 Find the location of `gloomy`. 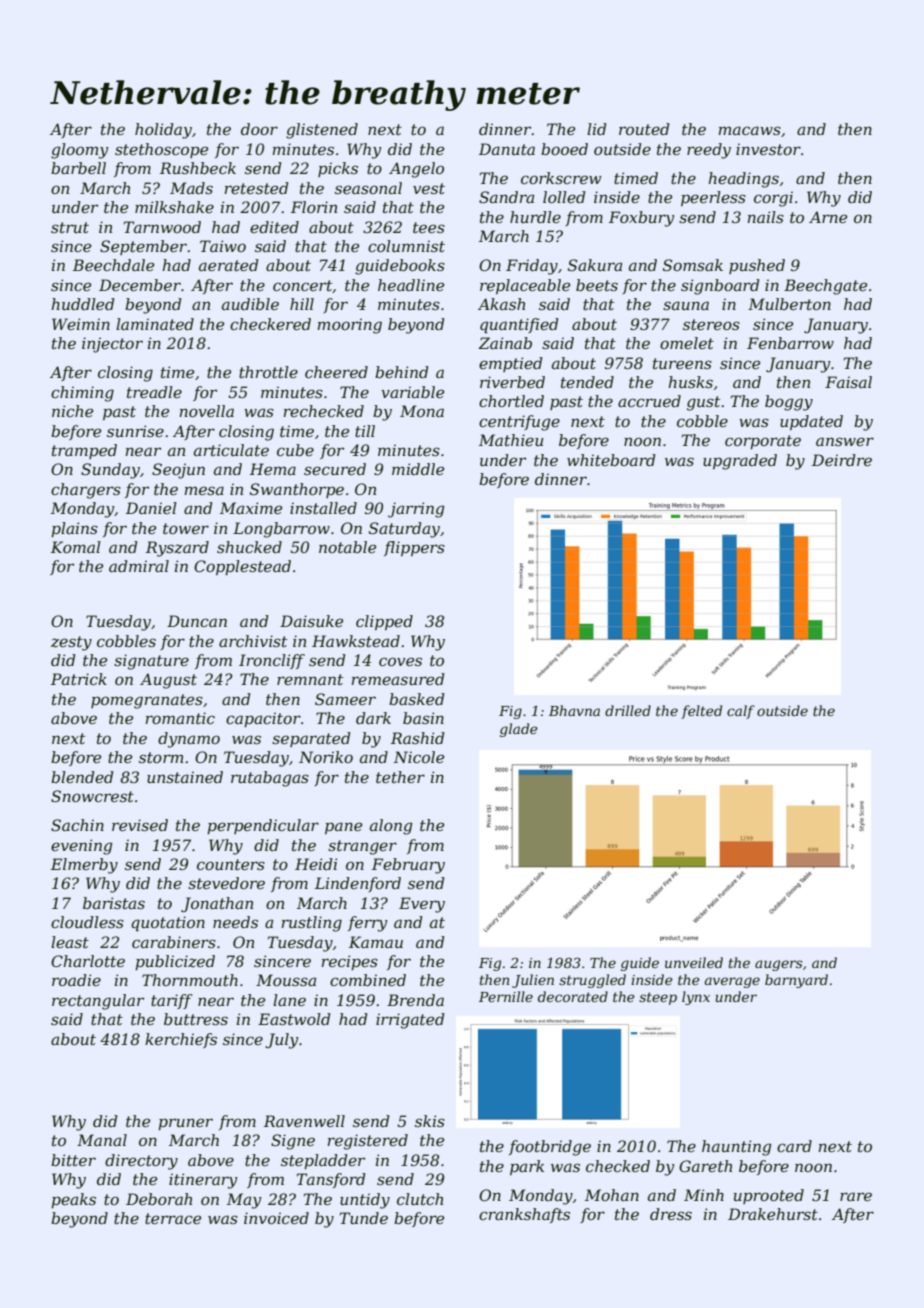

gloomy is located at coordinates (80, 151).
